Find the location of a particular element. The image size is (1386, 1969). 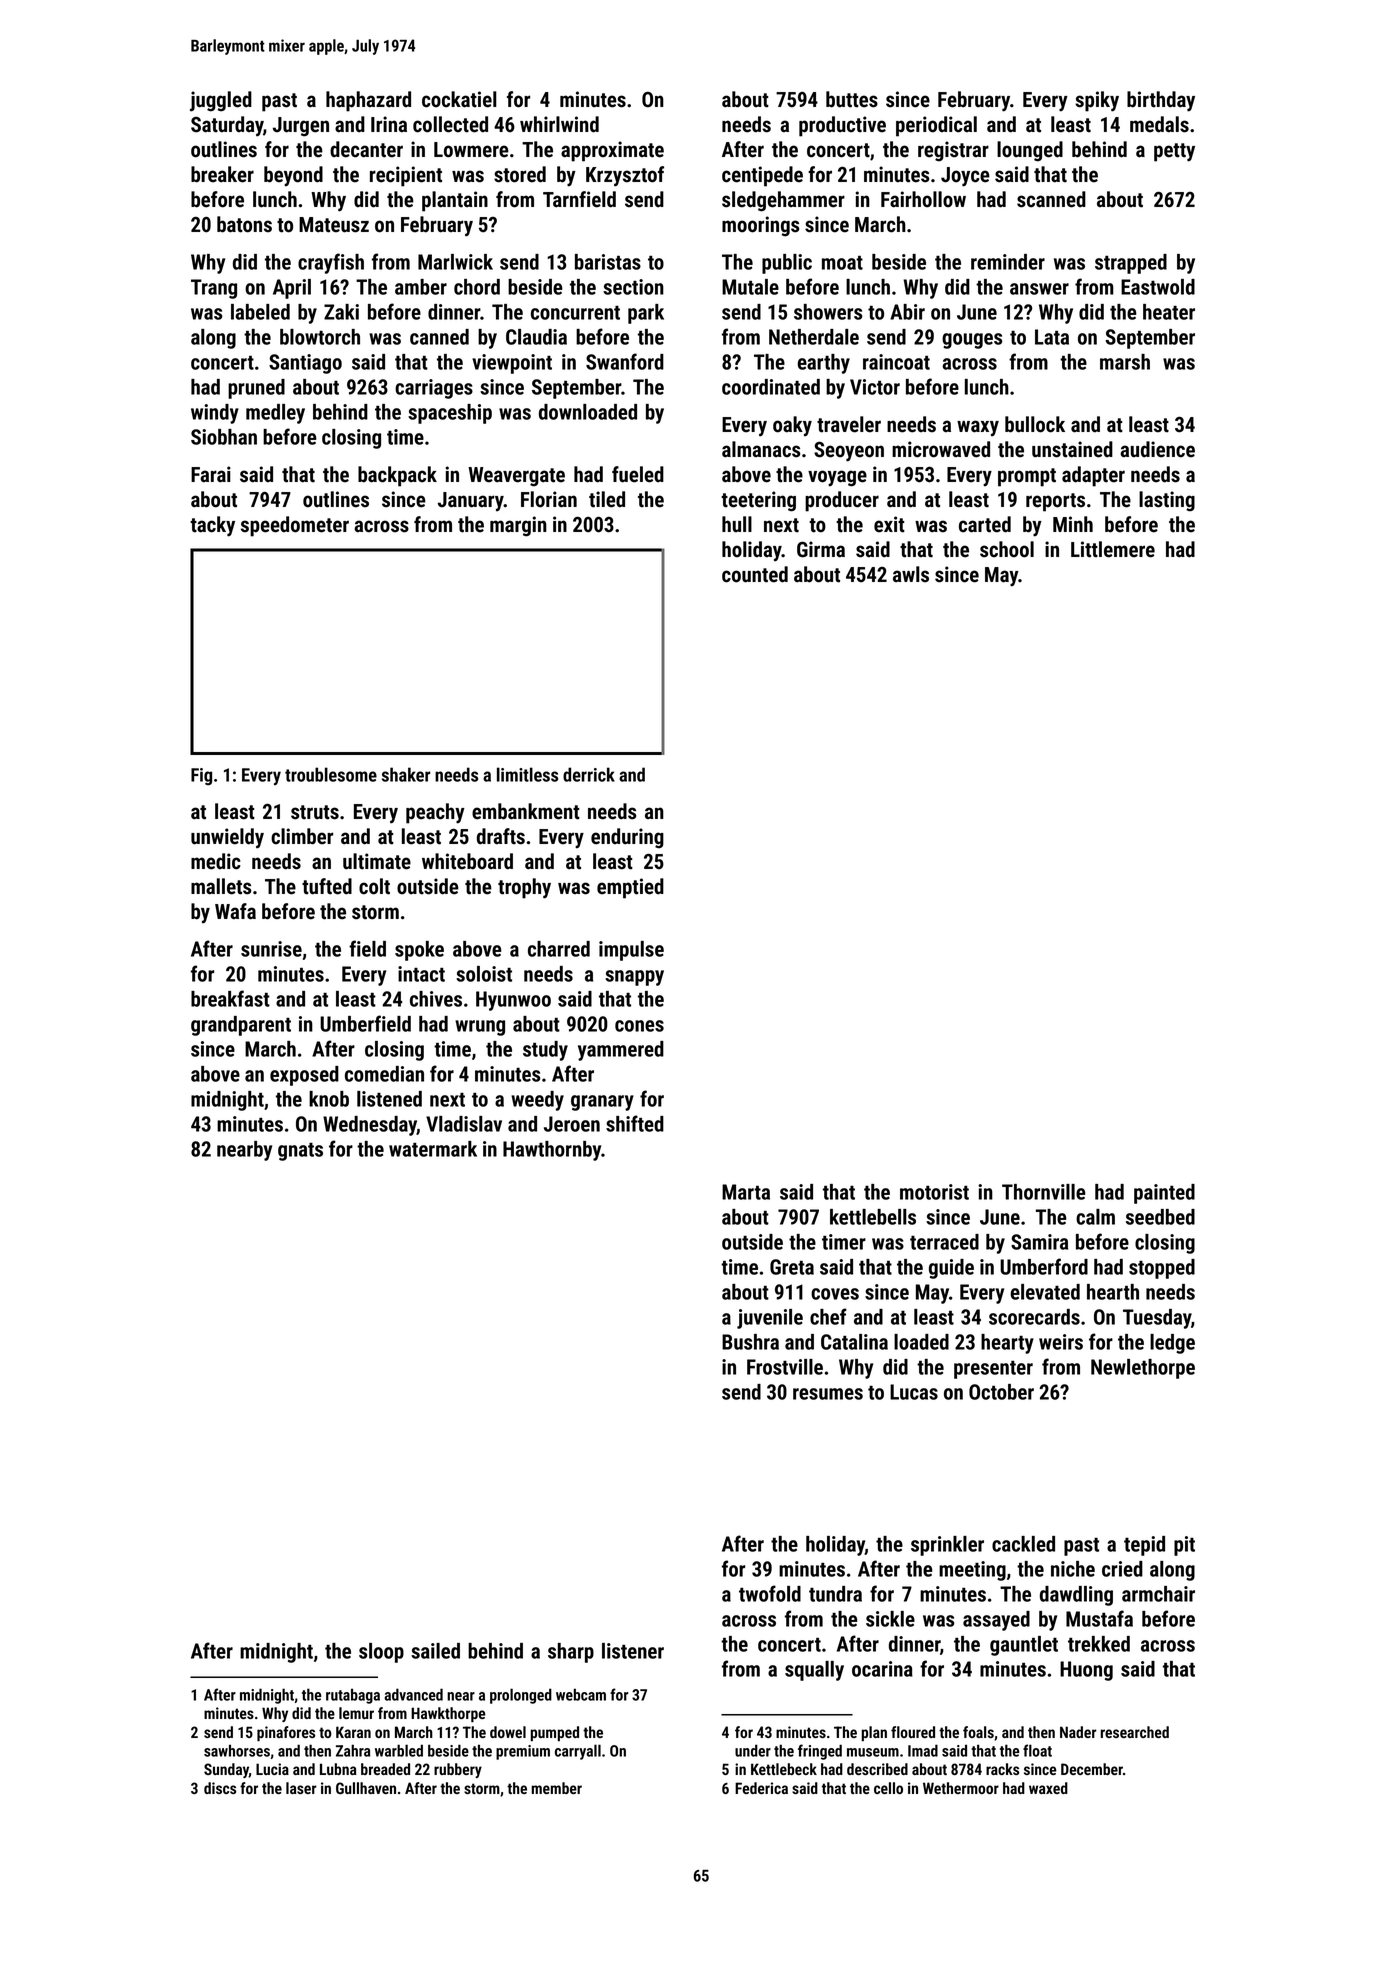

enduring is located at coordinates (627, 838).
